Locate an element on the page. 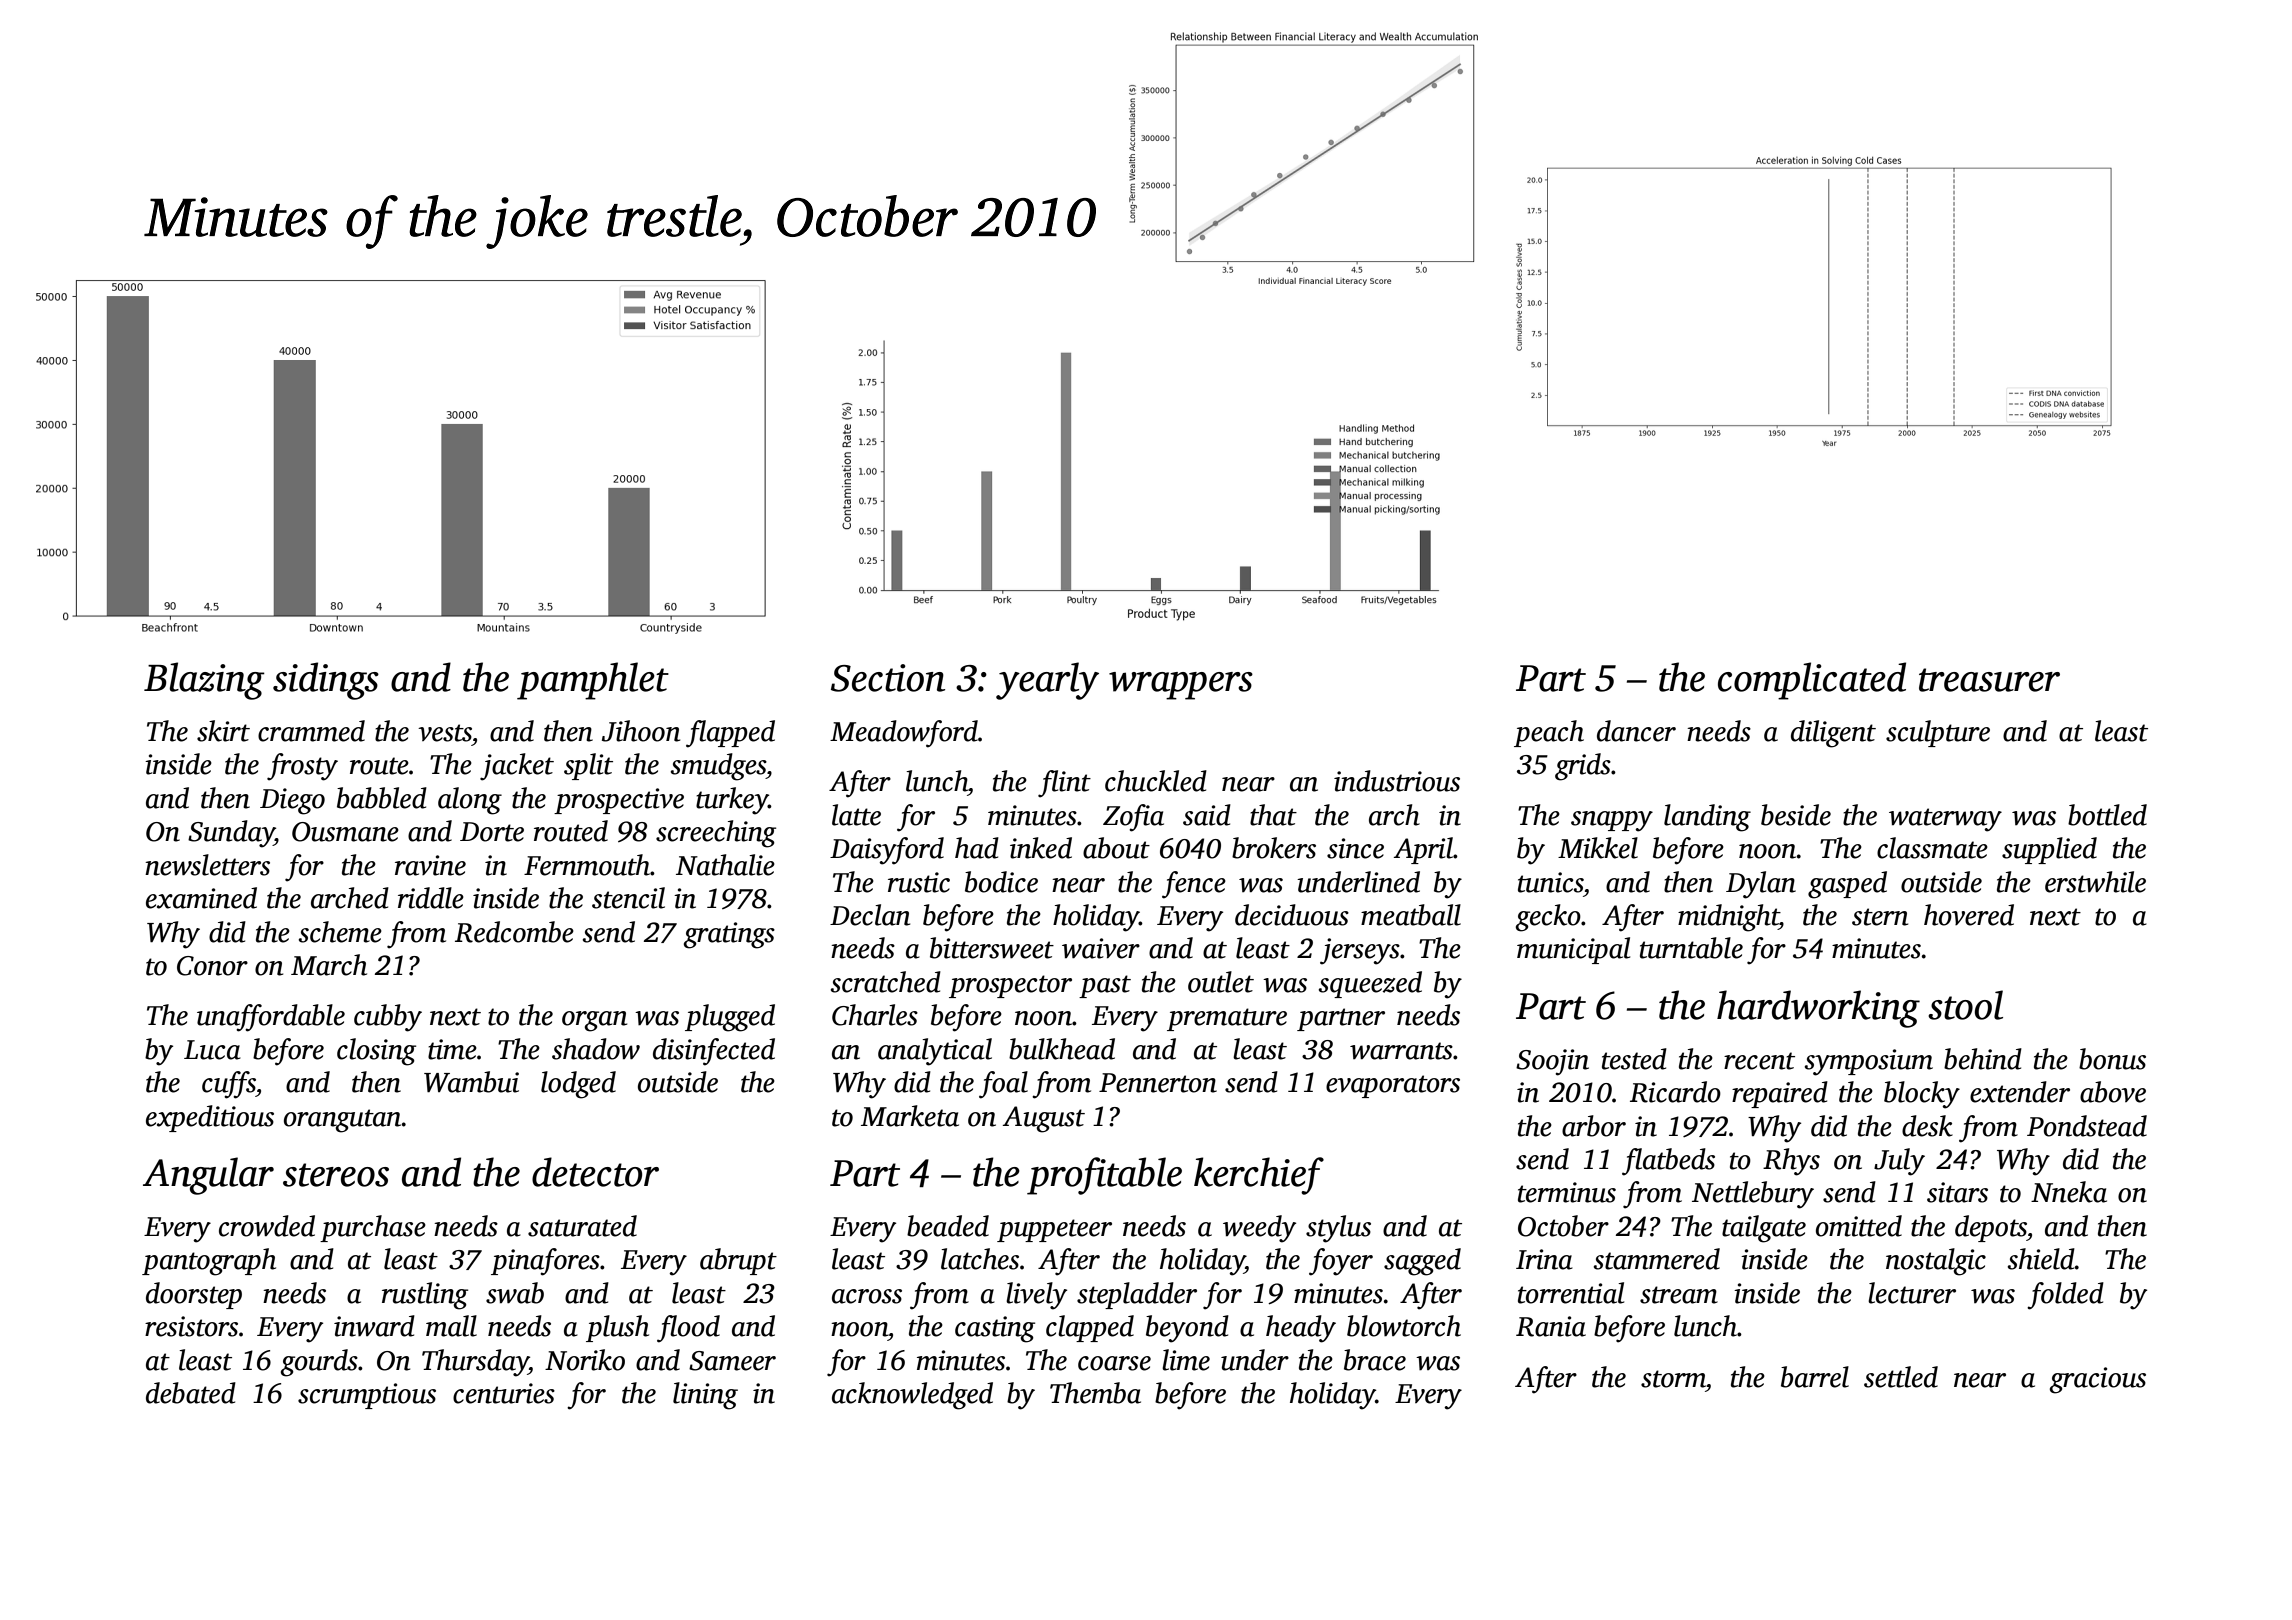  pamphlet is located at coordinates (593, 681).
